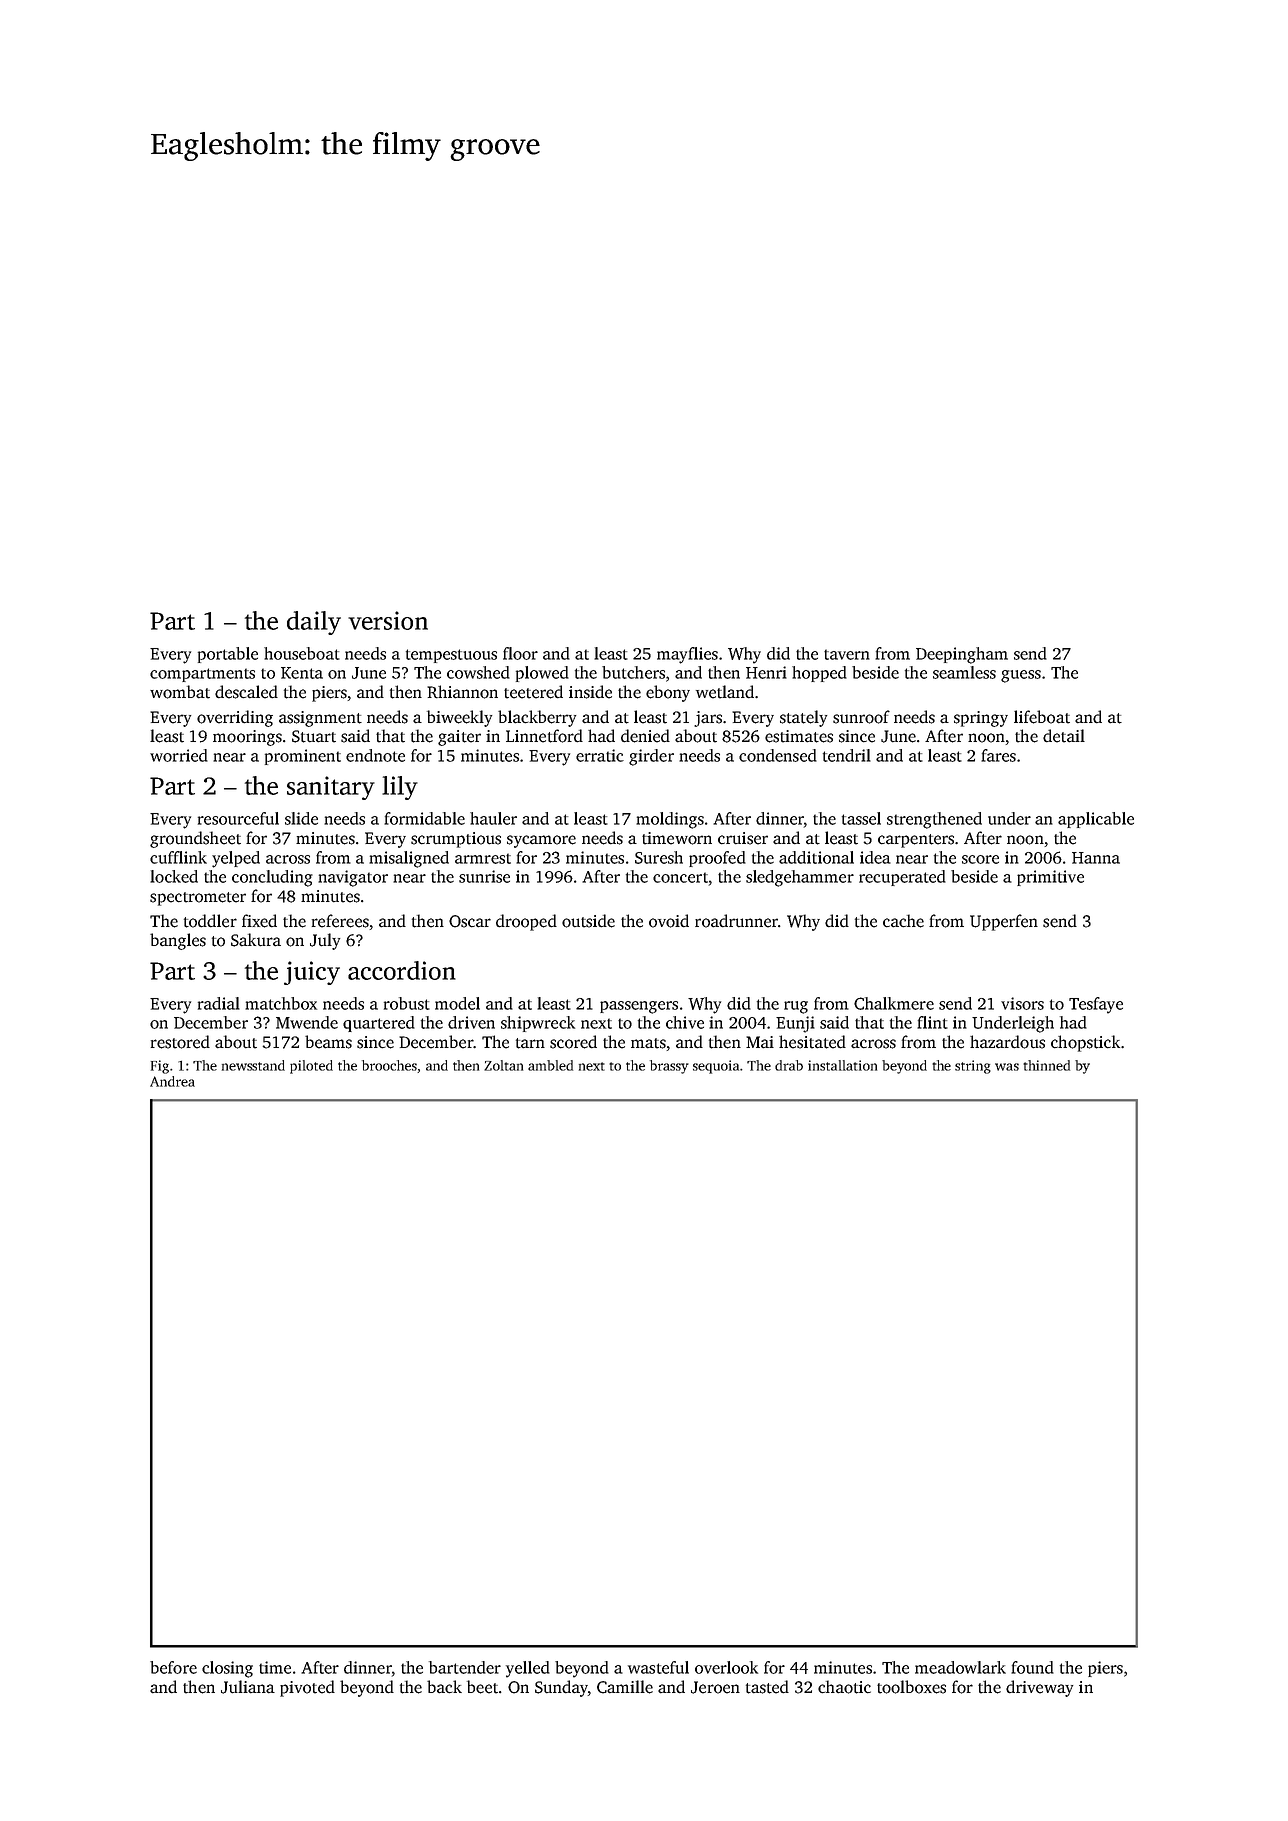 Image resolution: width=1288 pixels, height=1821 pixels. I want to click on Deepingham, so click(962, 655).
